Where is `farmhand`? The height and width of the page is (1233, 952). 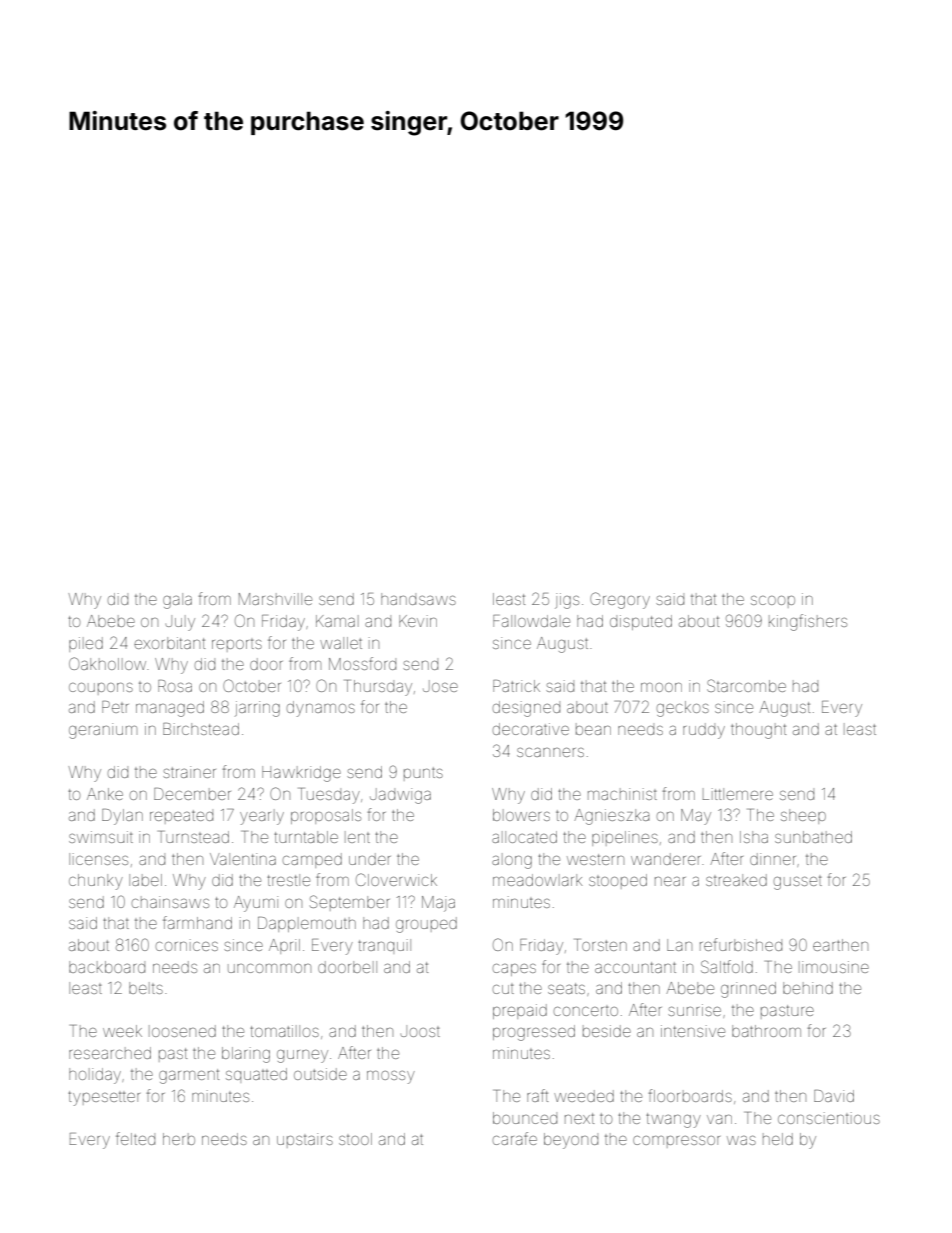
farmhand is located at coordinates (197, 922).
